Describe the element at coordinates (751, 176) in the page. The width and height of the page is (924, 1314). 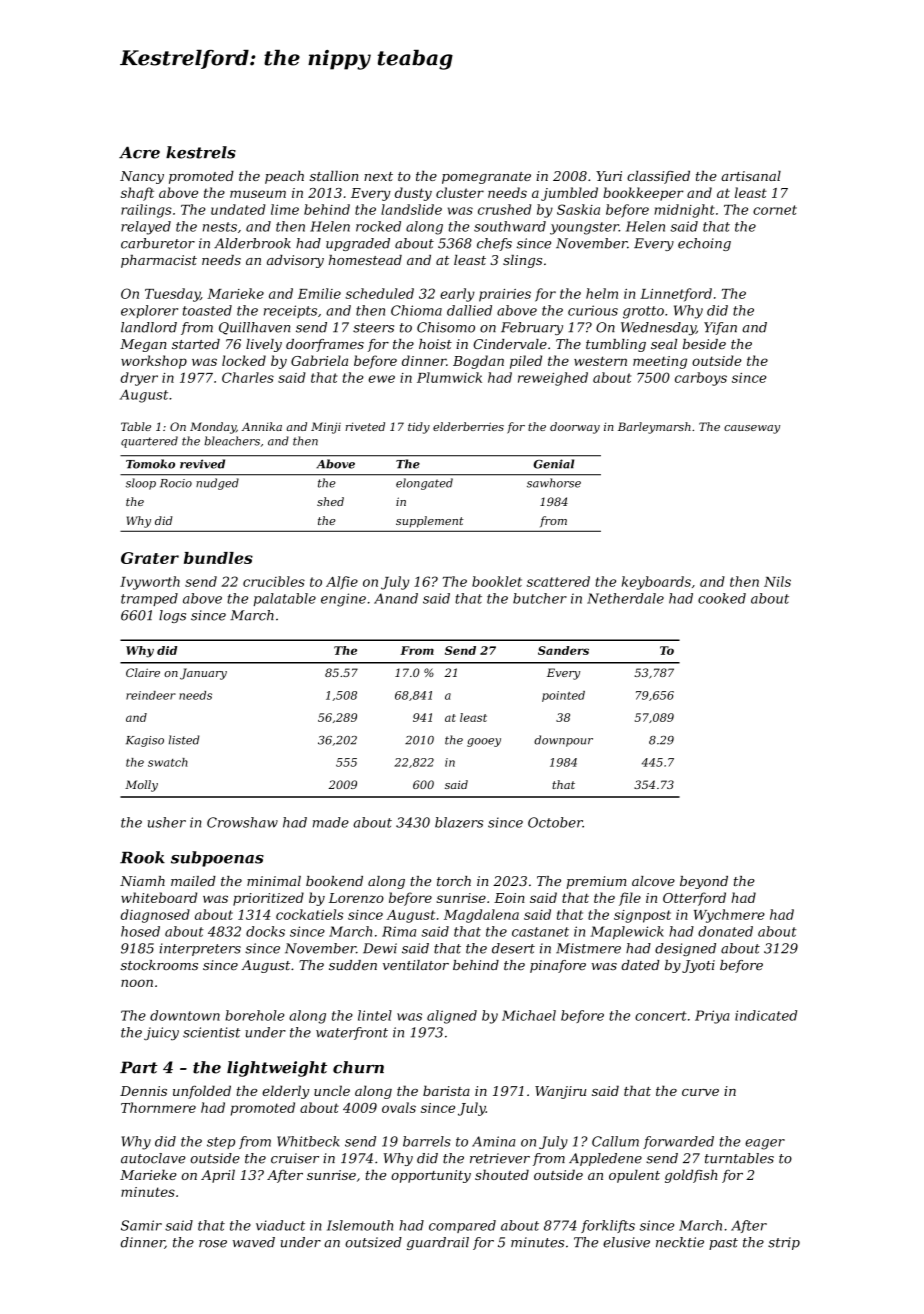
I see `artisanal` at that location.
